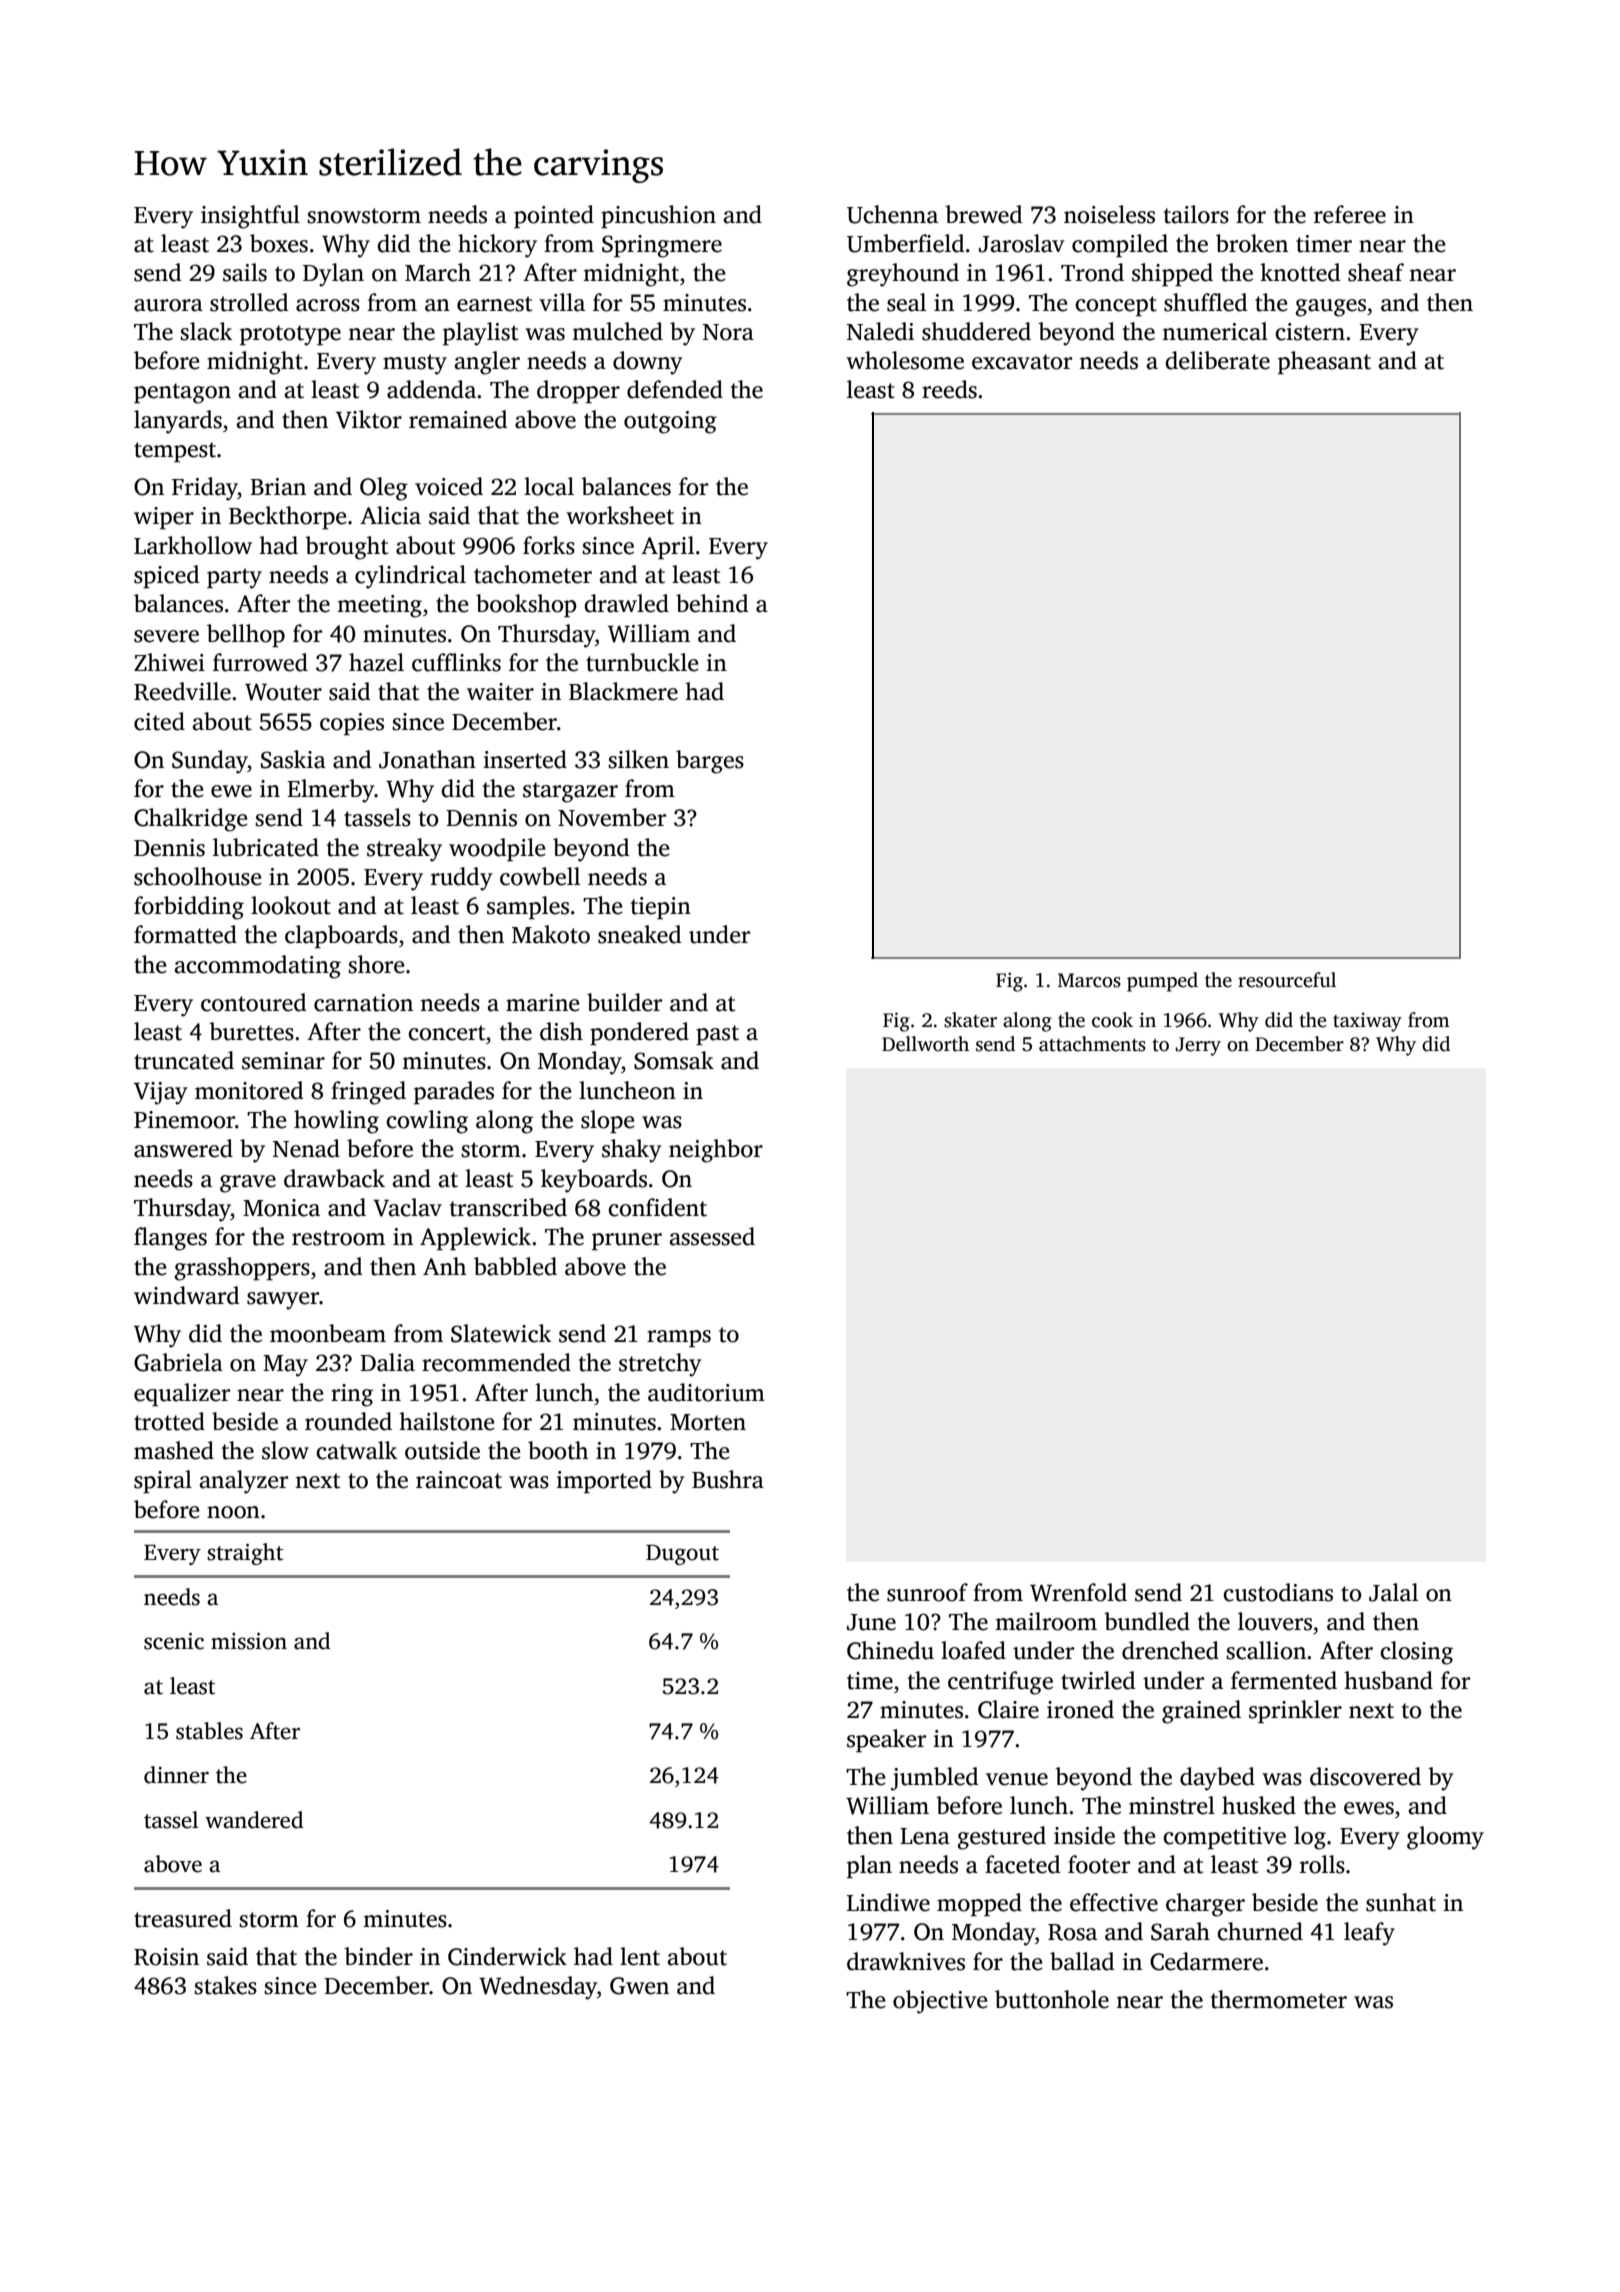 This screenshot has height=2292, width=1620. Describe the element at coordinates (178, 1362) in the screenshot. I see `Gabriela` at that location.
